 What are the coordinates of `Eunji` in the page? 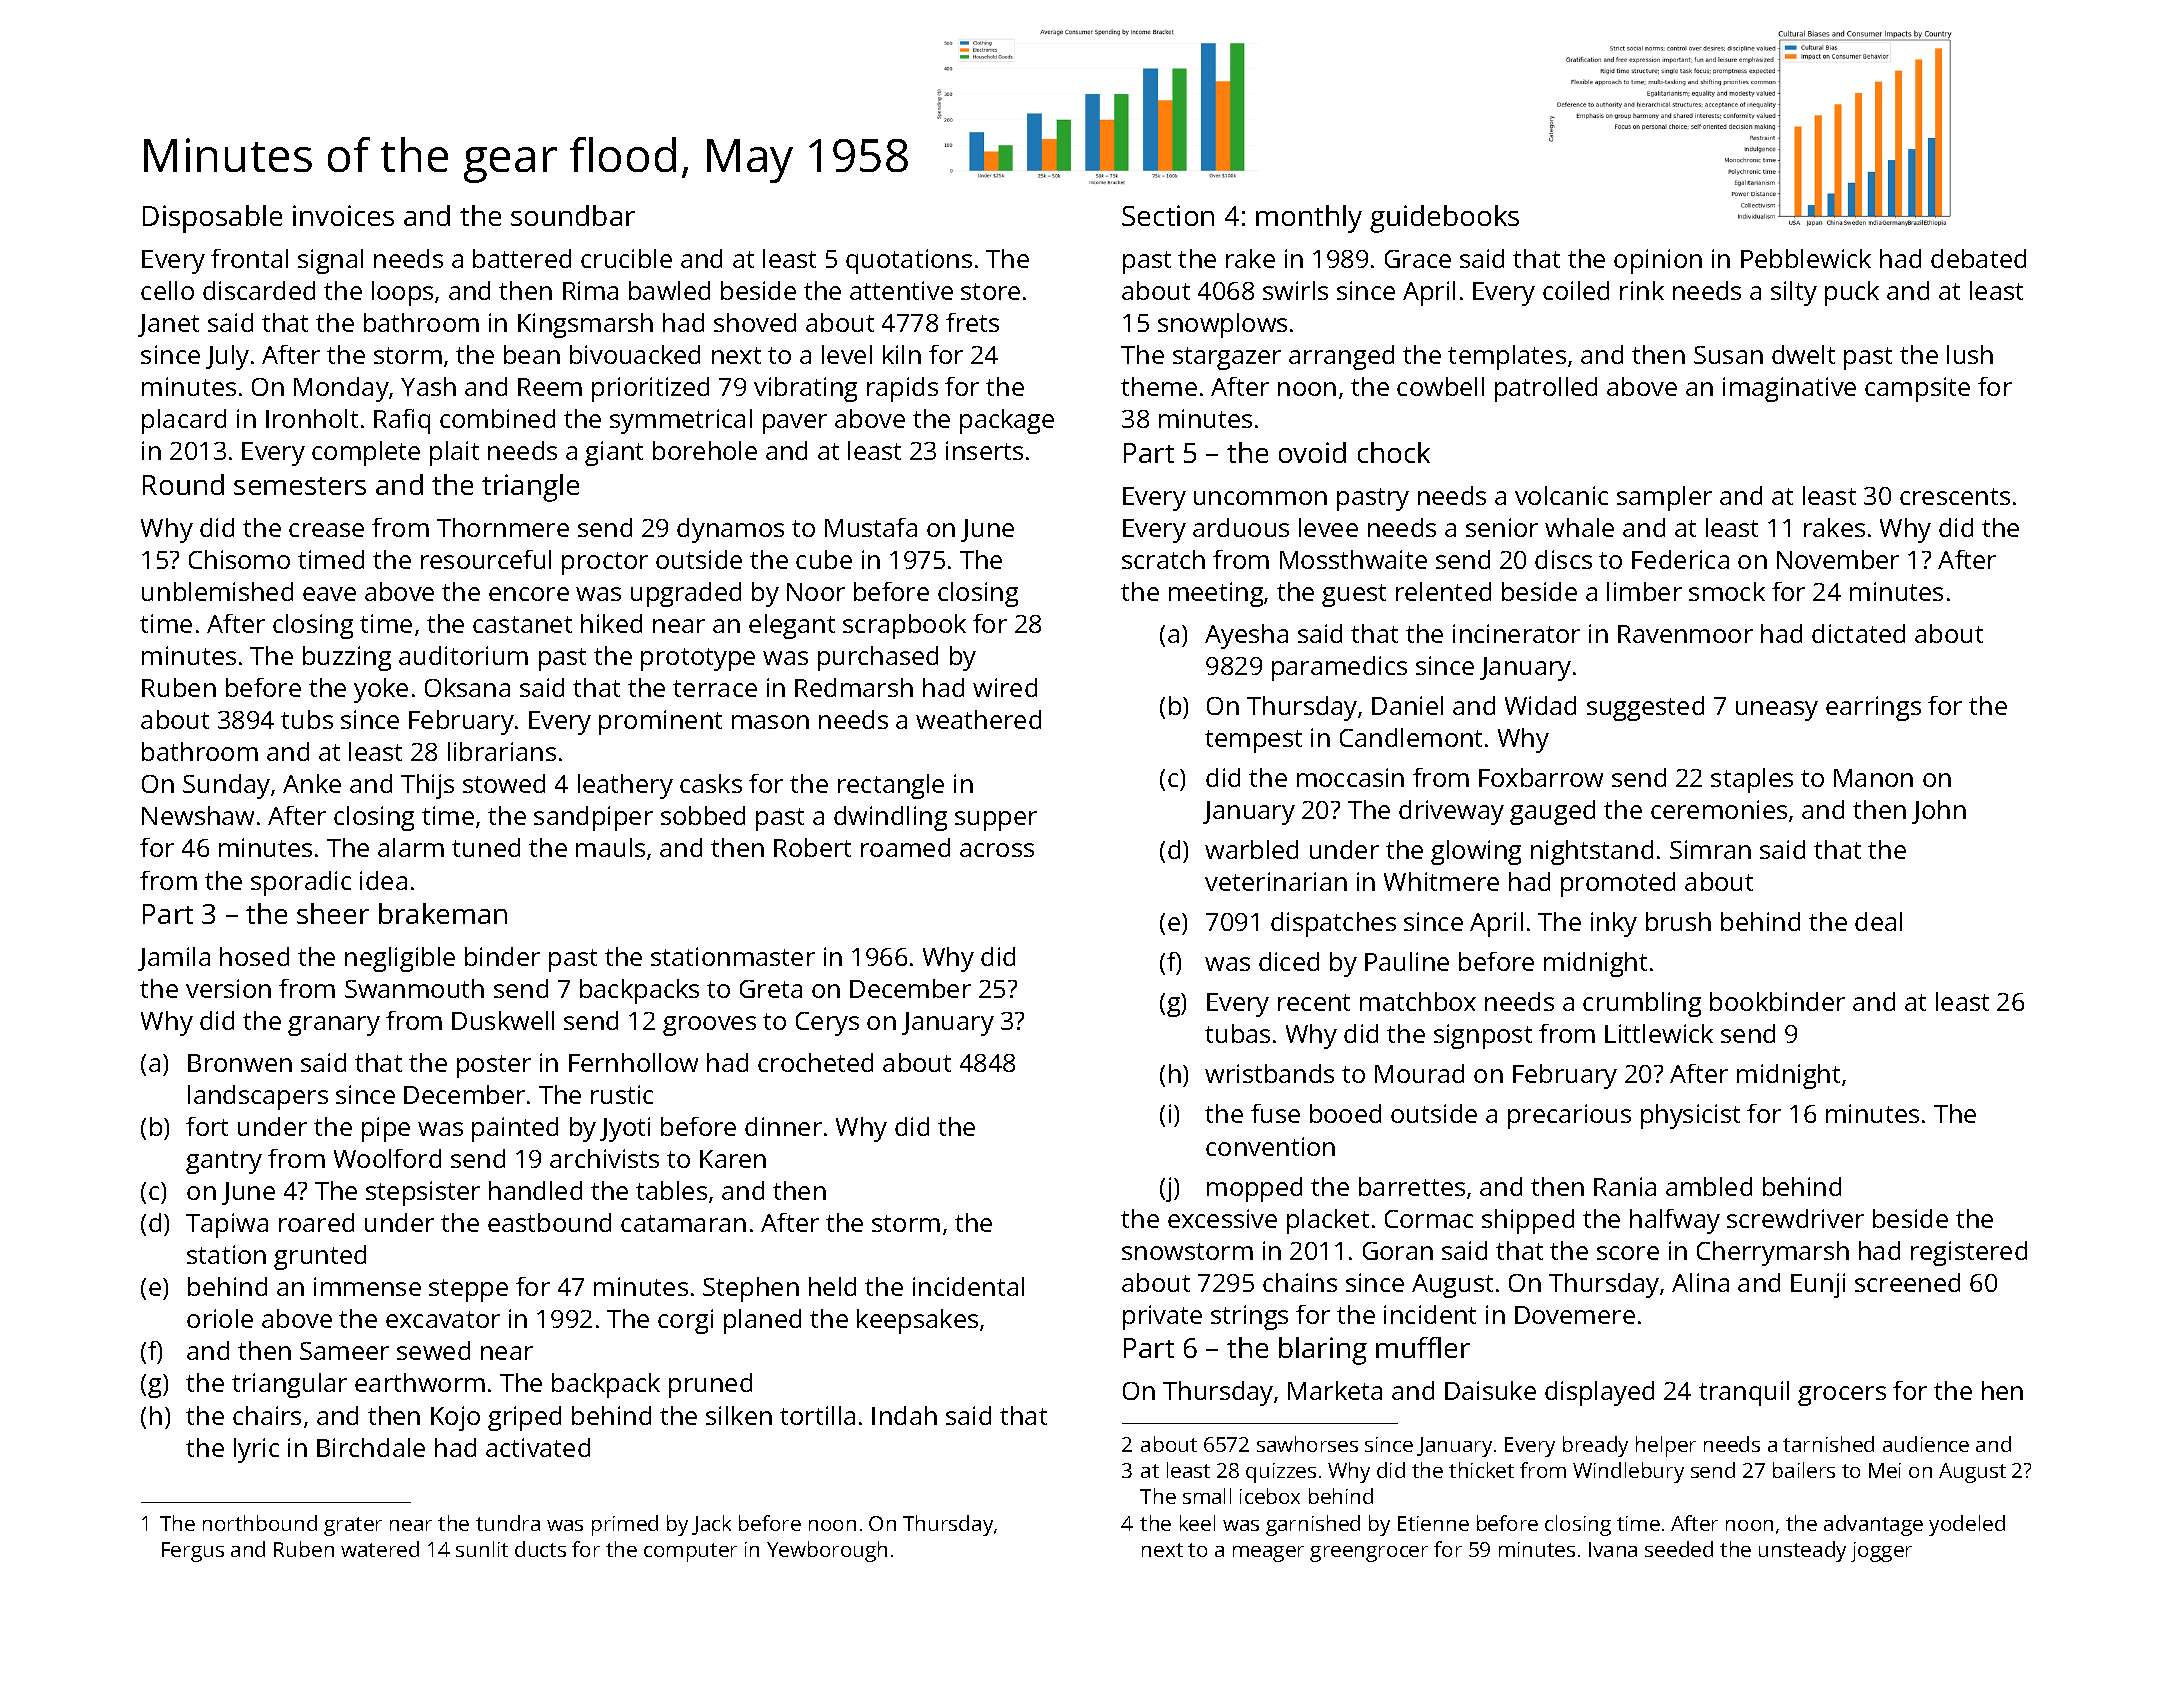 It's located at (1818, 1285).
